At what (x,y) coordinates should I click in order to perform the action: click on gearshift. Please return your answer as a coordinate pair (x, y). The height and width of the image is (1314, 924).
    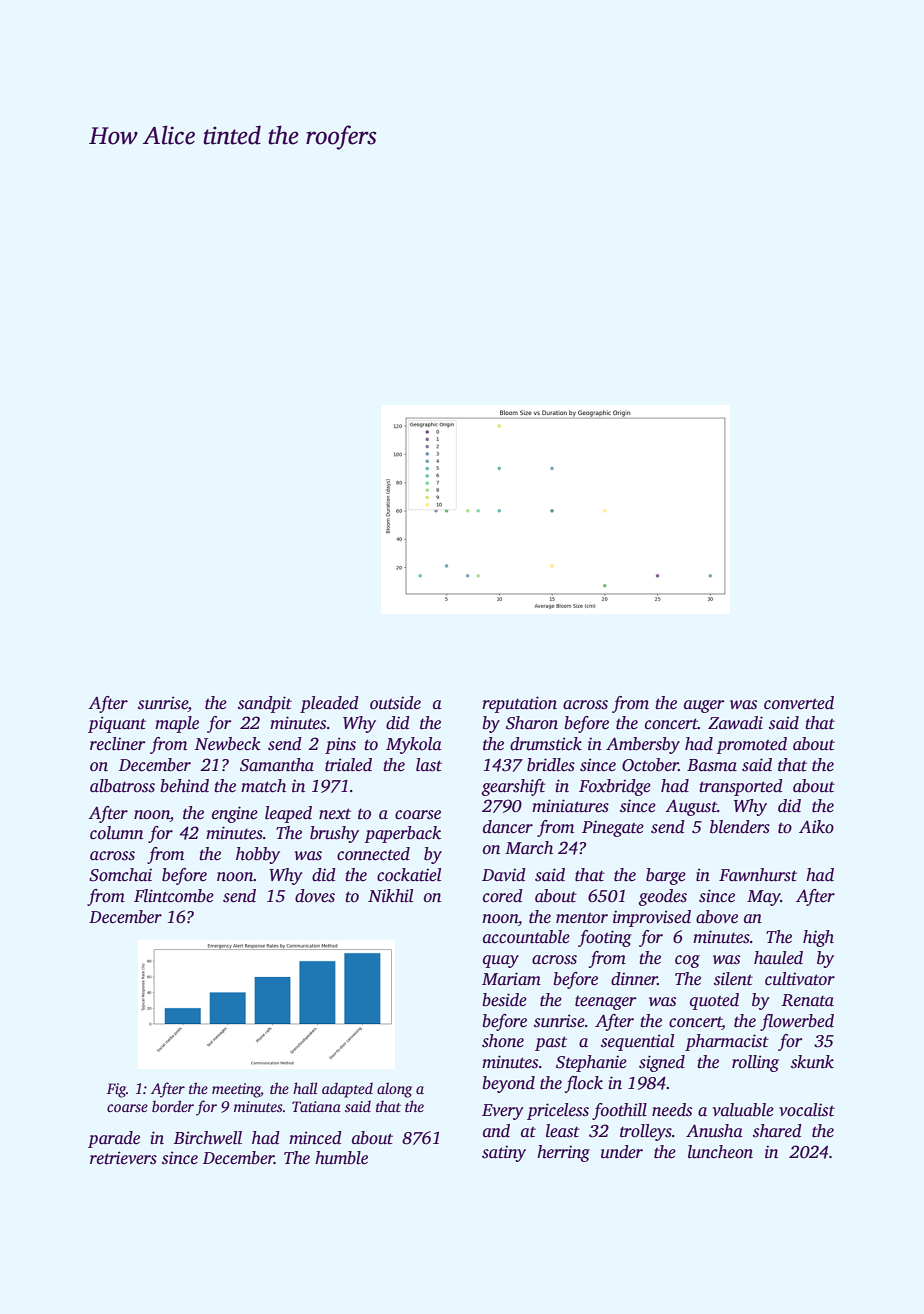
    Looking at the image, I should click on (513, 787).
